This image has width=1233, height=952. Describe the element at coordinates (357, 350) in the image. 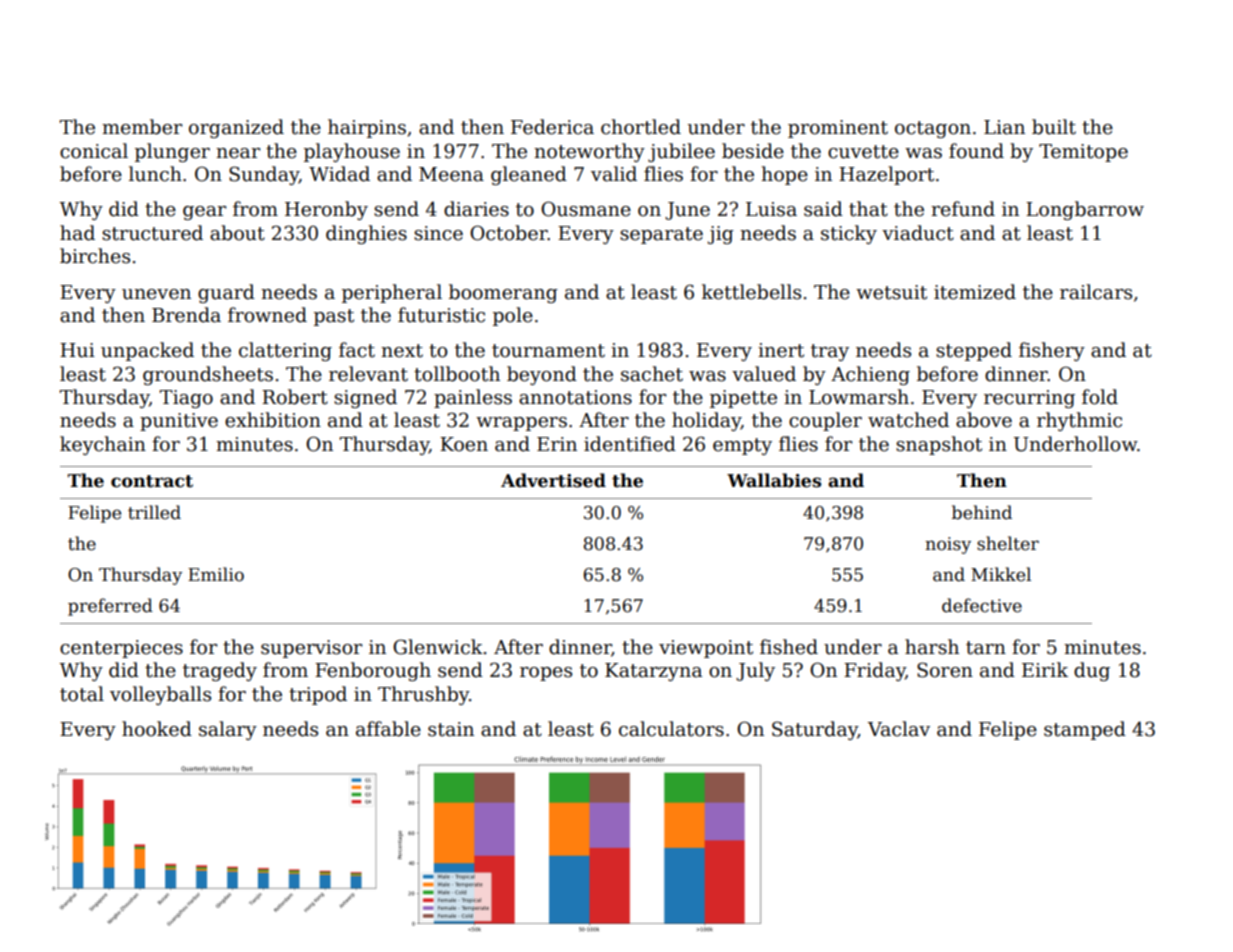

I see `fact` at that location.
